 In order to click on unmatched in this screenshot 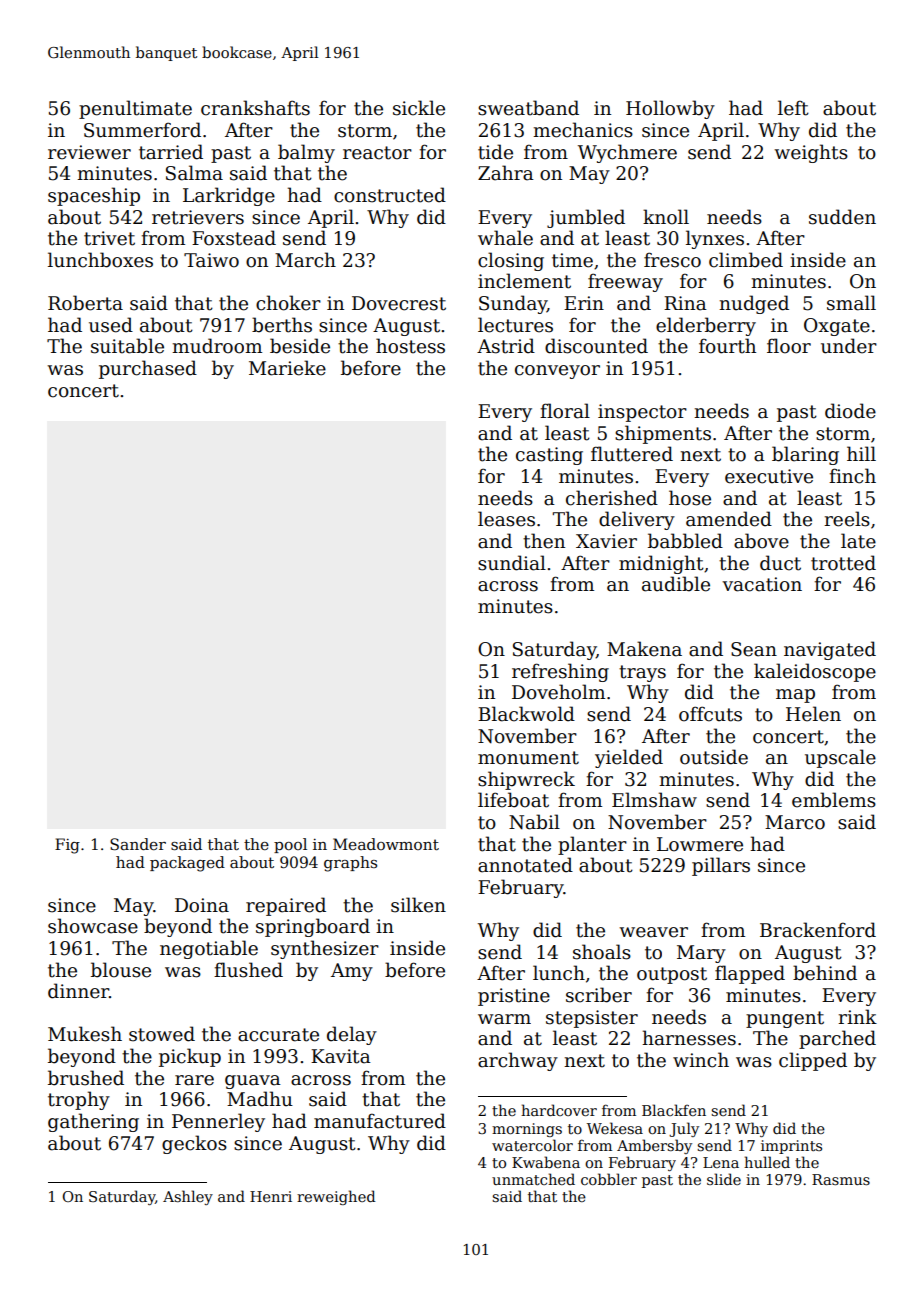, I will do `click(533, 1179)`.
